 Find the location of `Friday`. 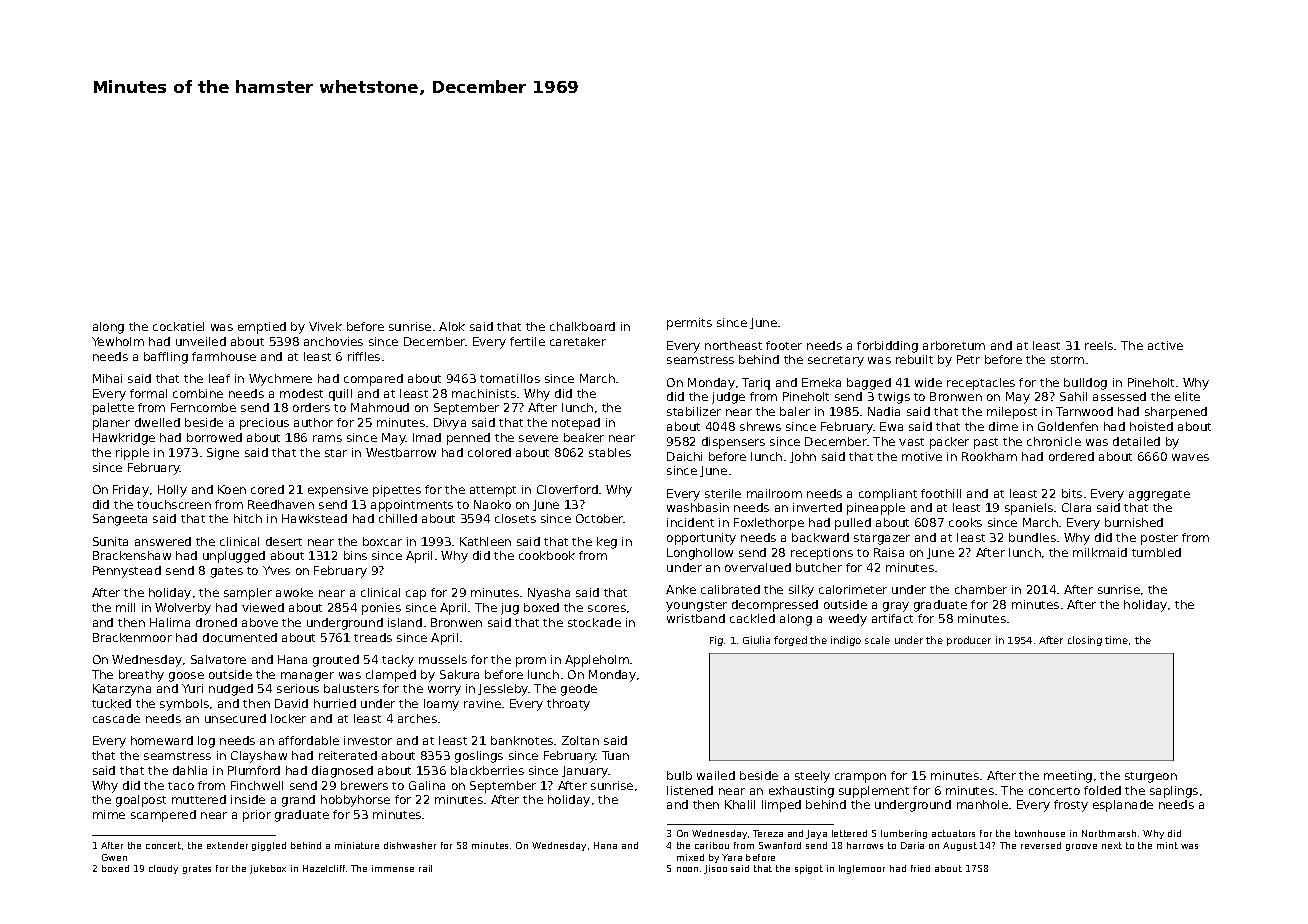

Friday is located at coordinates (131, 491).
